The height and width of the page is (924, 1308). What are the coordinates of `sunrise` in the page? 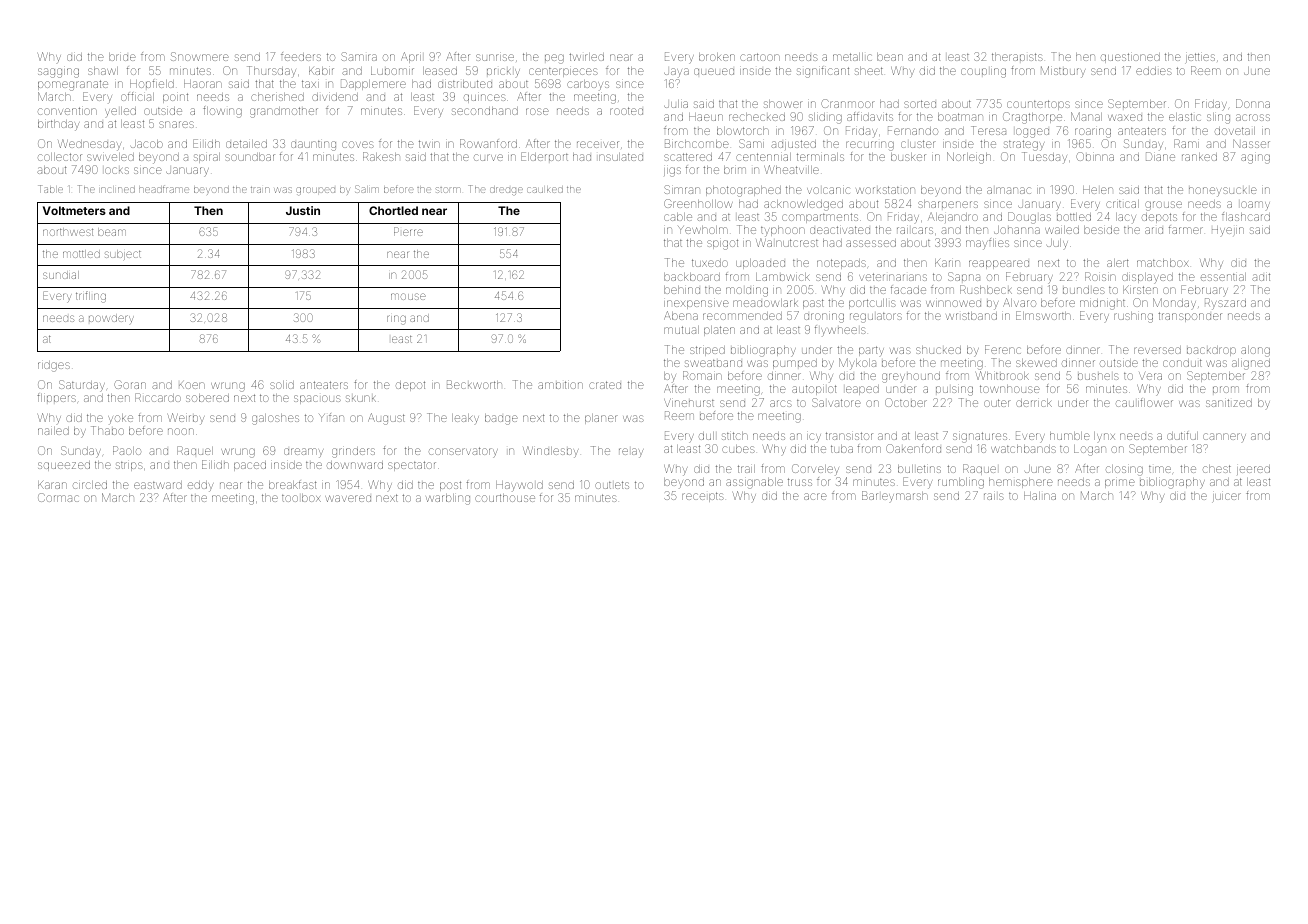 It's located at (495, 57).
